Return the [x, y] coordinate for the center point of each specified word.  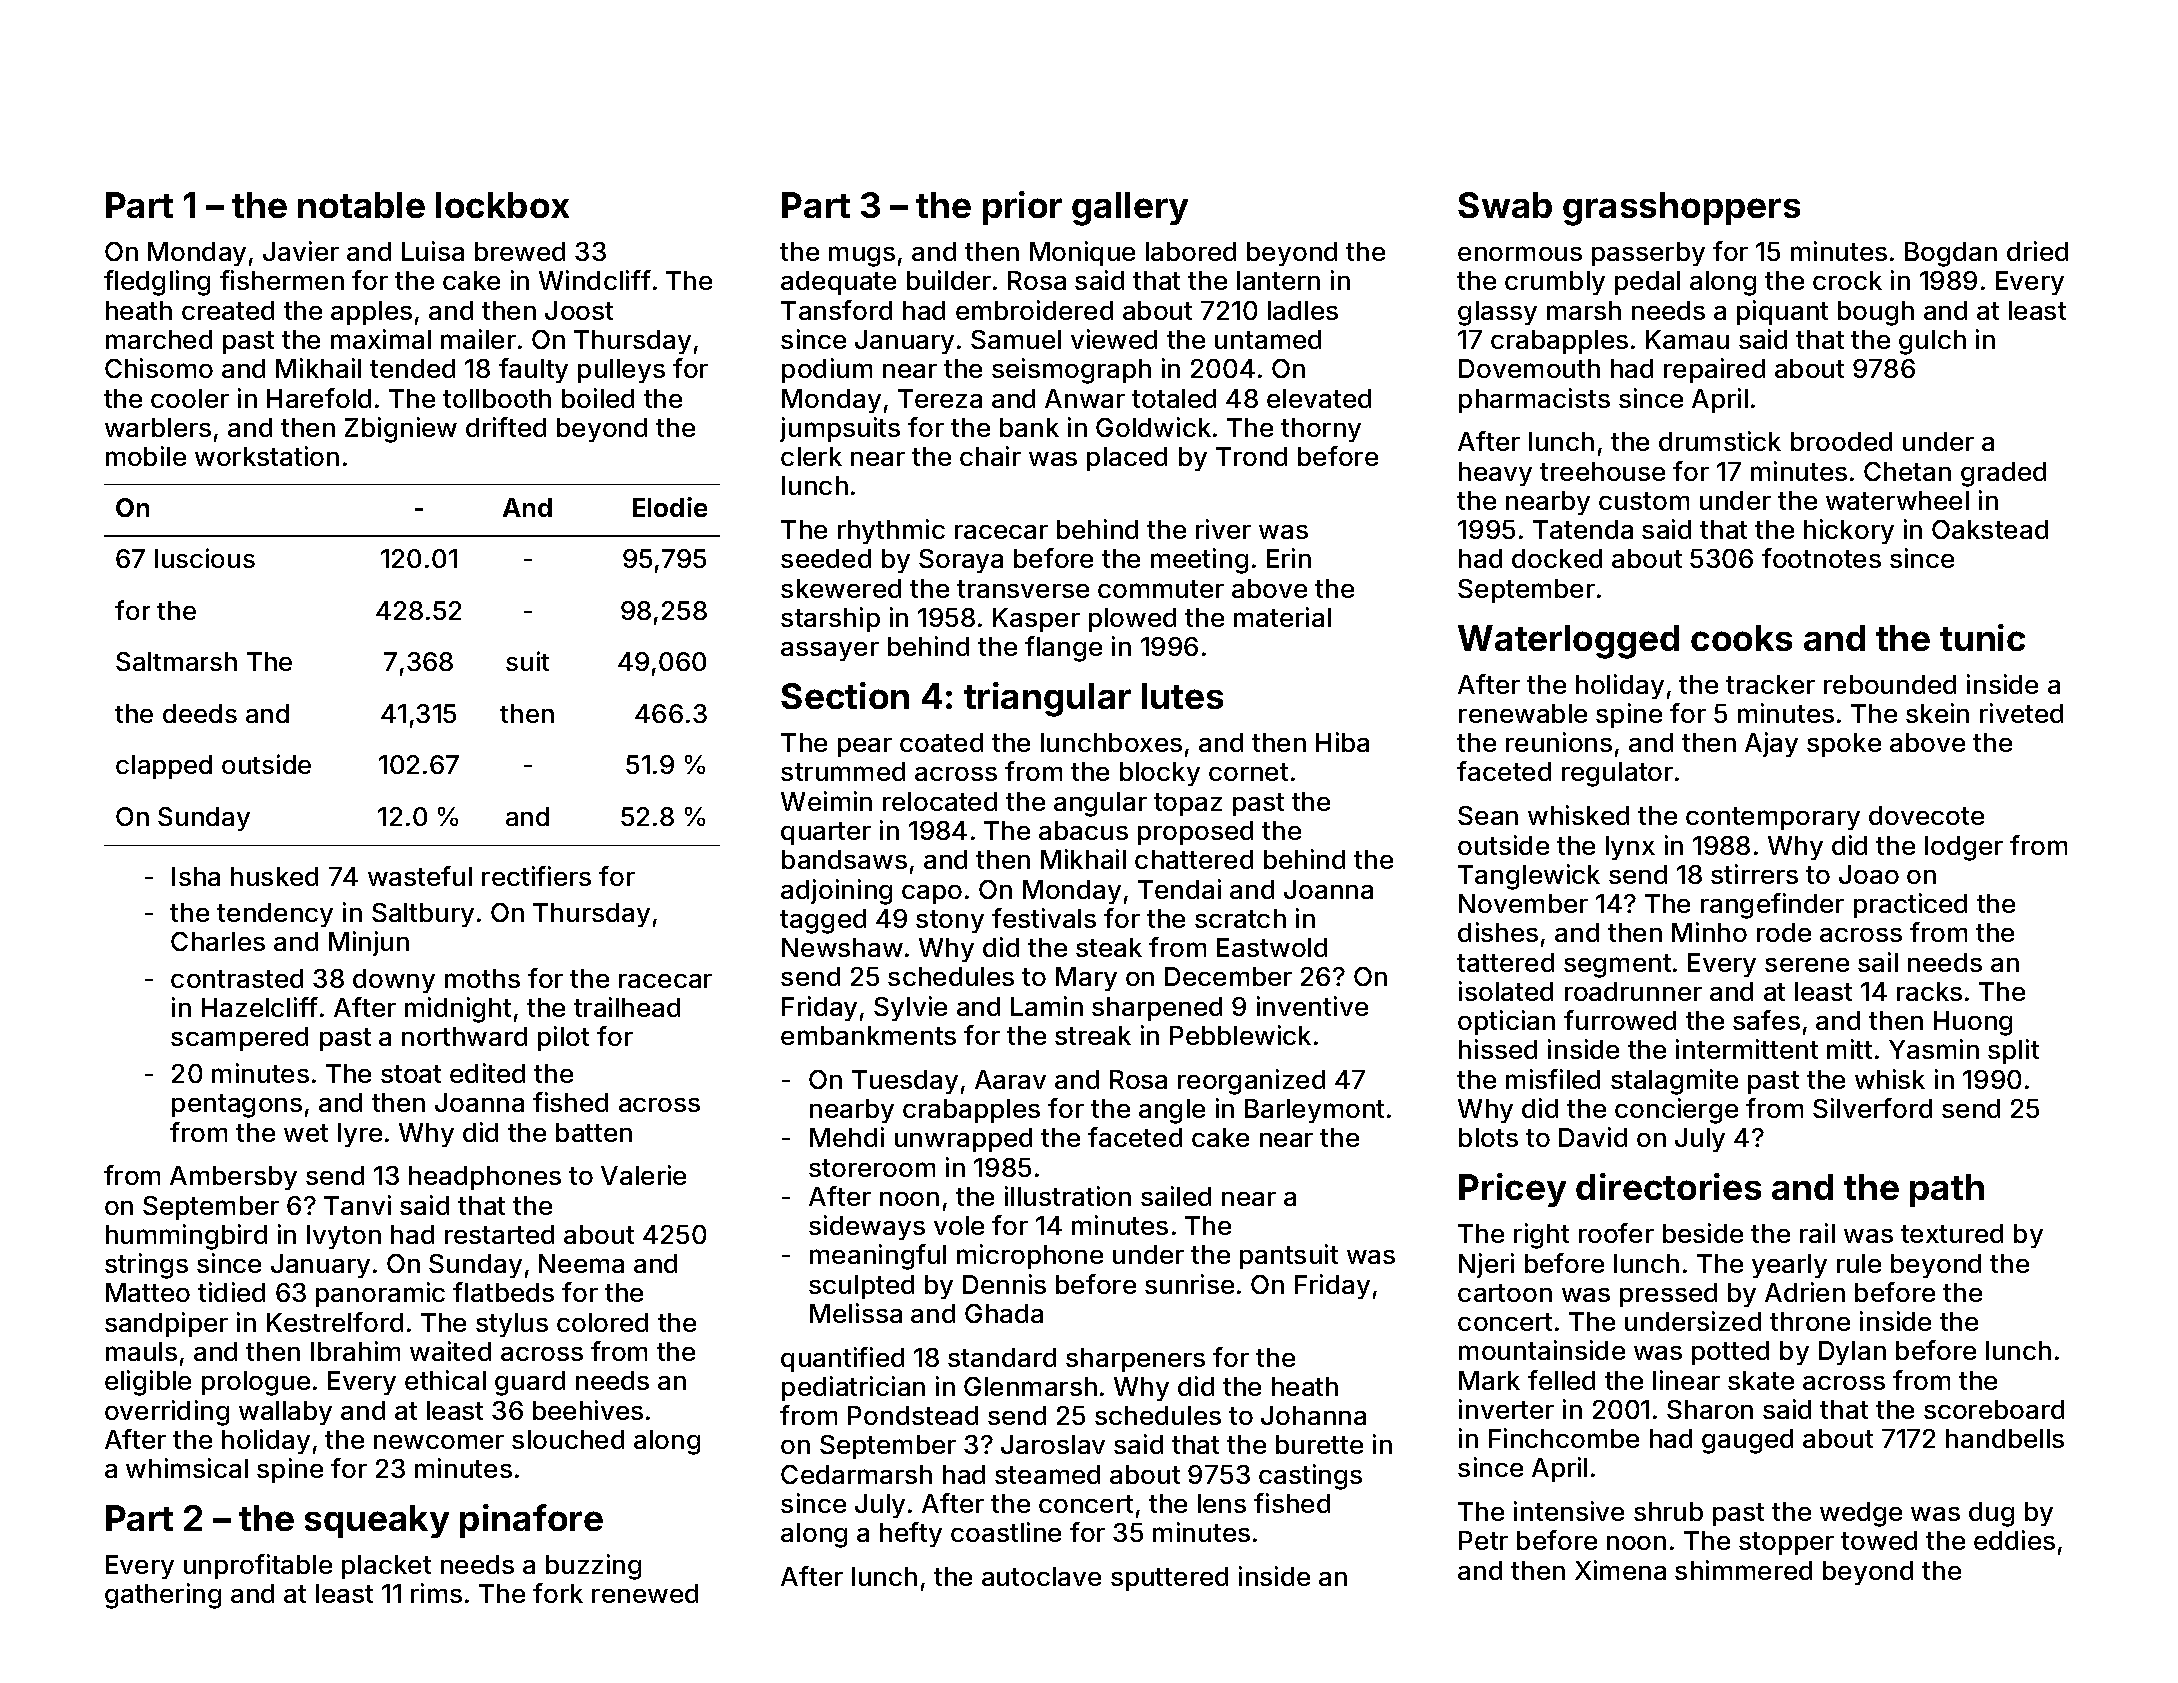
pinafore [531, 1521]
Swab [1505, 205]
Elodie [670, 507]
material [1282, 617]
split [2013, 1051]
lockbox [502, 205]
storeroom [872, 1168]
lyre [360, 1135]
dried [2037, 251]
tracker [1770, 684]
